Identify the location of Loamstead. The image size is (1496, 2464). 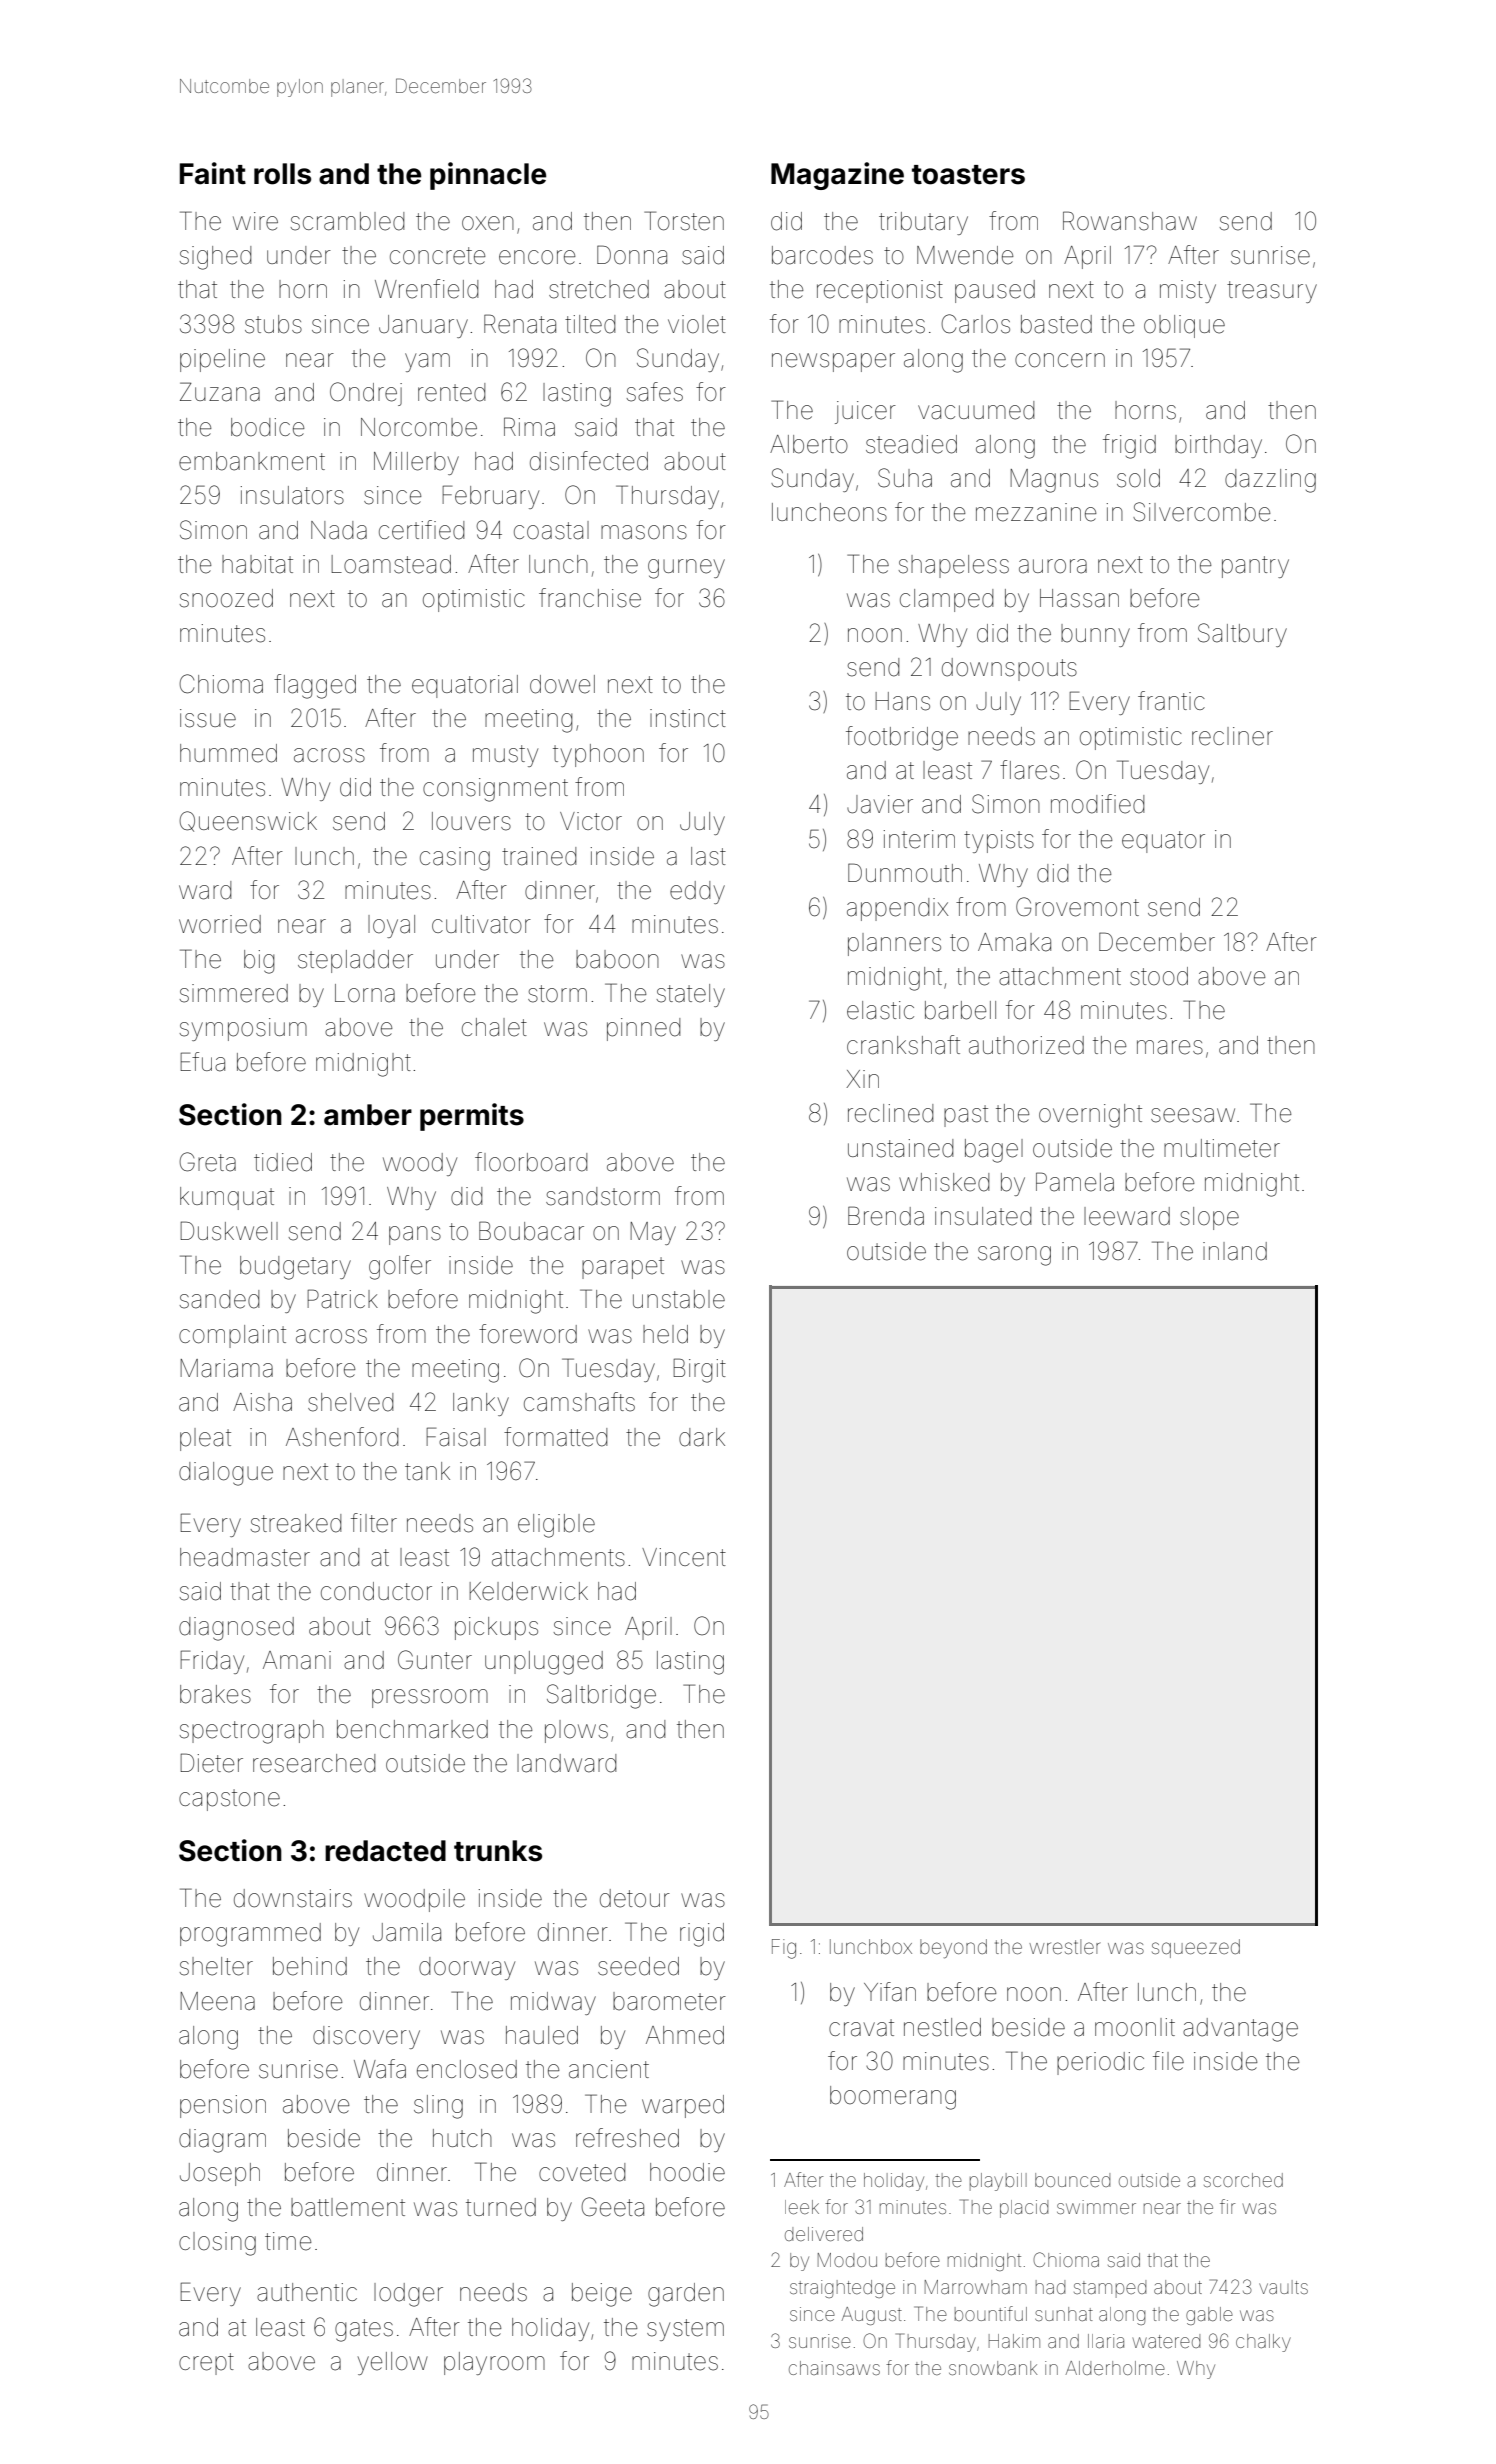
(391, 564).
